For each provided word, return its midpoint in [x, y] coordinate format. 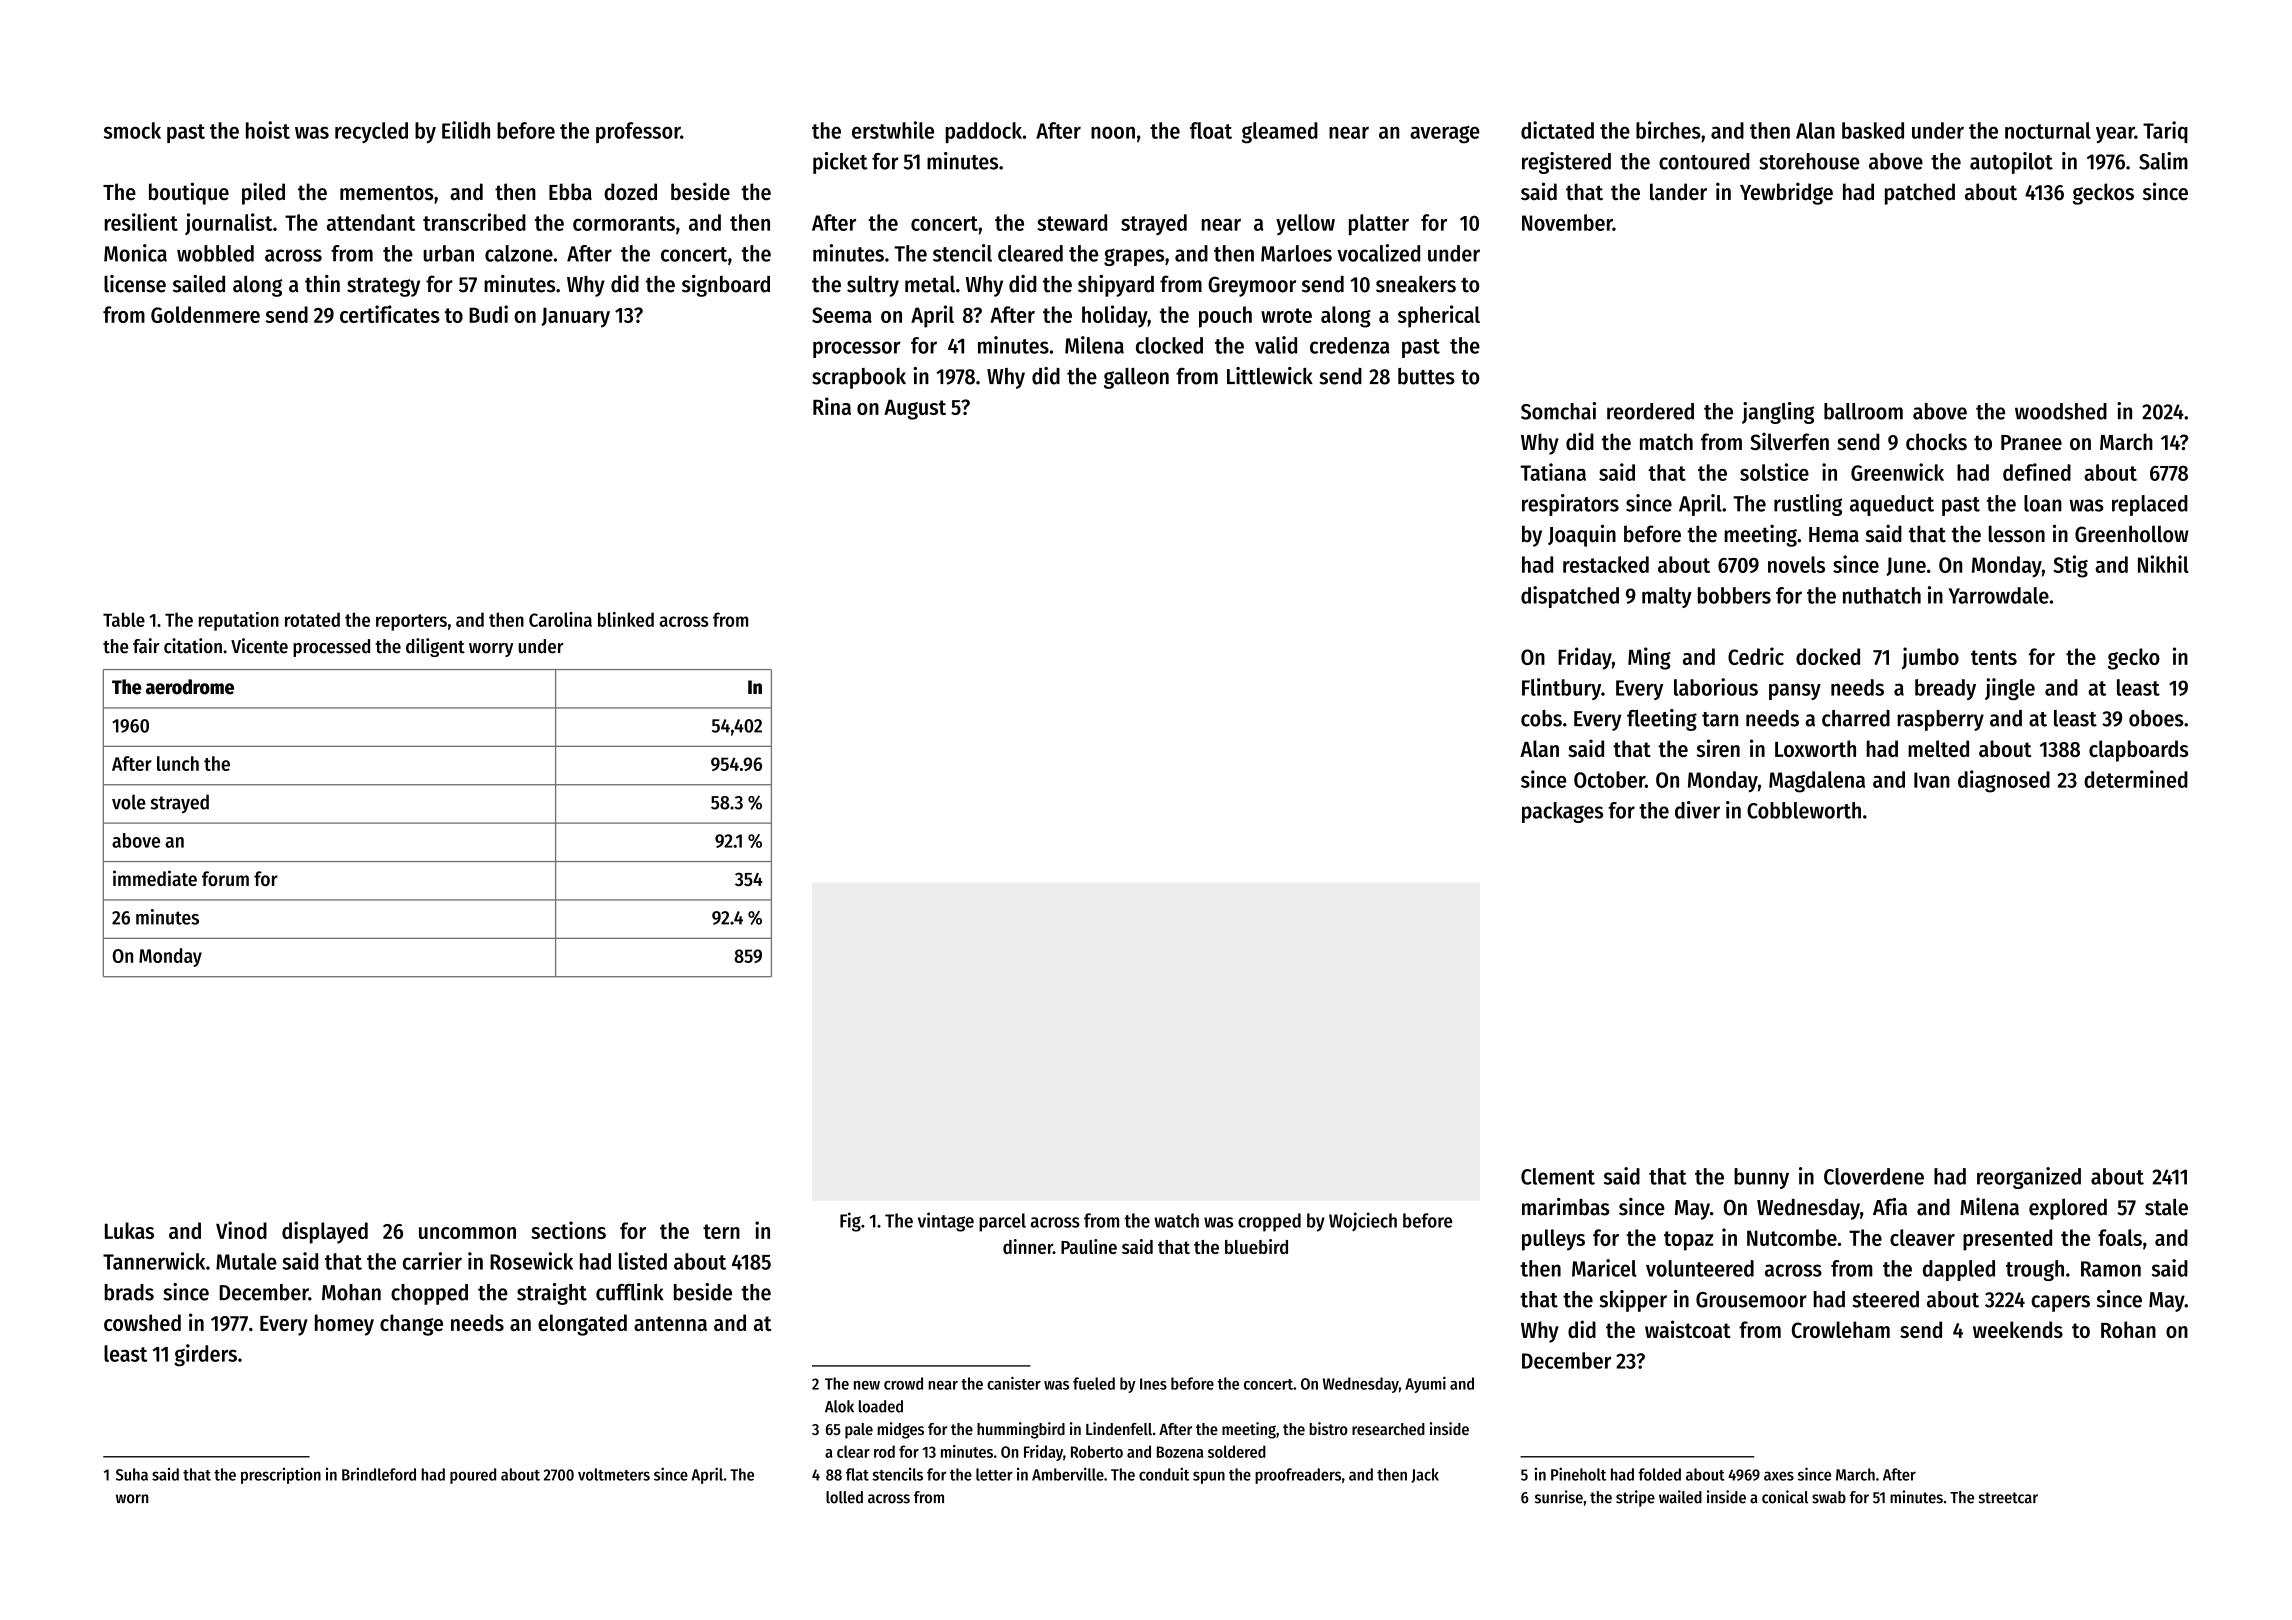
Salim [2163, 161]
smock [132, 130]
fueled [1094, 1383]
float [1211, 130]
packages [1562, 812]
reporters [411, 622]
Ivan [1932, 780]
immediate [155, 878]
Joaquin [1582, 535]
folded [1659, 1474]
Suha [132, 1474]
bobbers [1734, 595]
